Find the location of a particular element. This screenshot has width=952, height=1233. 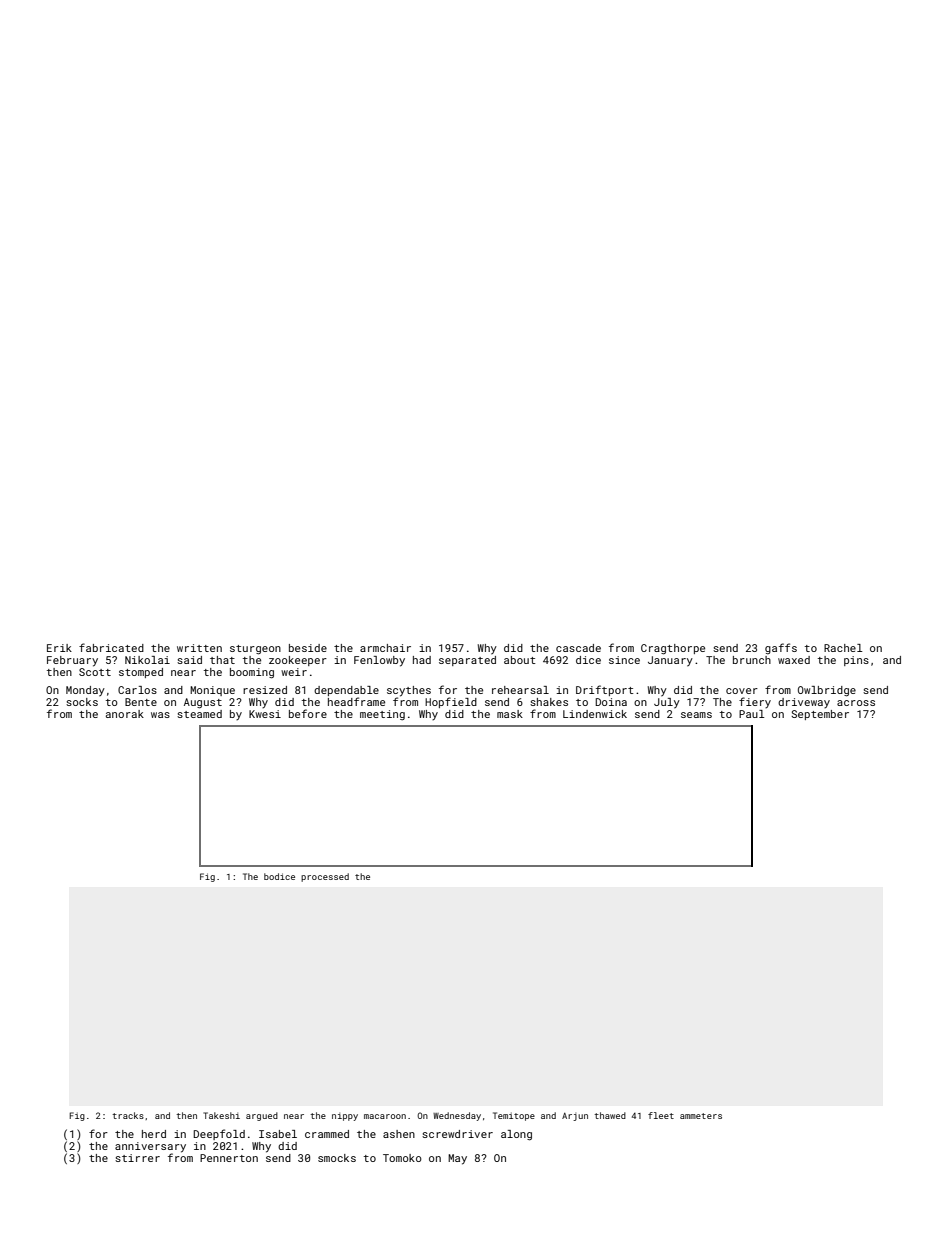

armchair is located at coordinates (385, 648).
